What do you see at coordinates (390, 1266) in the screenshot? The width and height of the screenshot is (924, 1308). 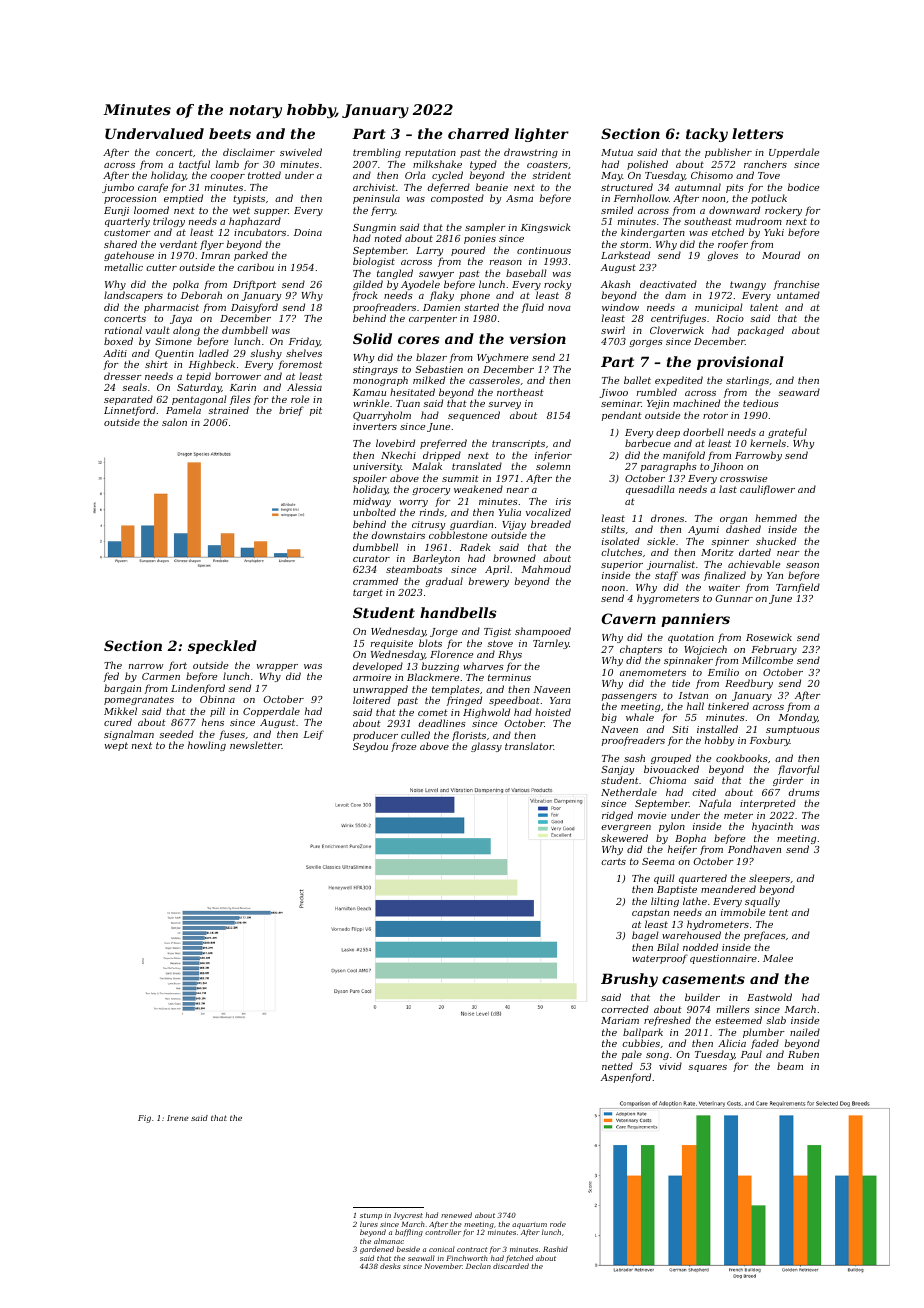 I see `desks` at bounding box center [390, 1266].
